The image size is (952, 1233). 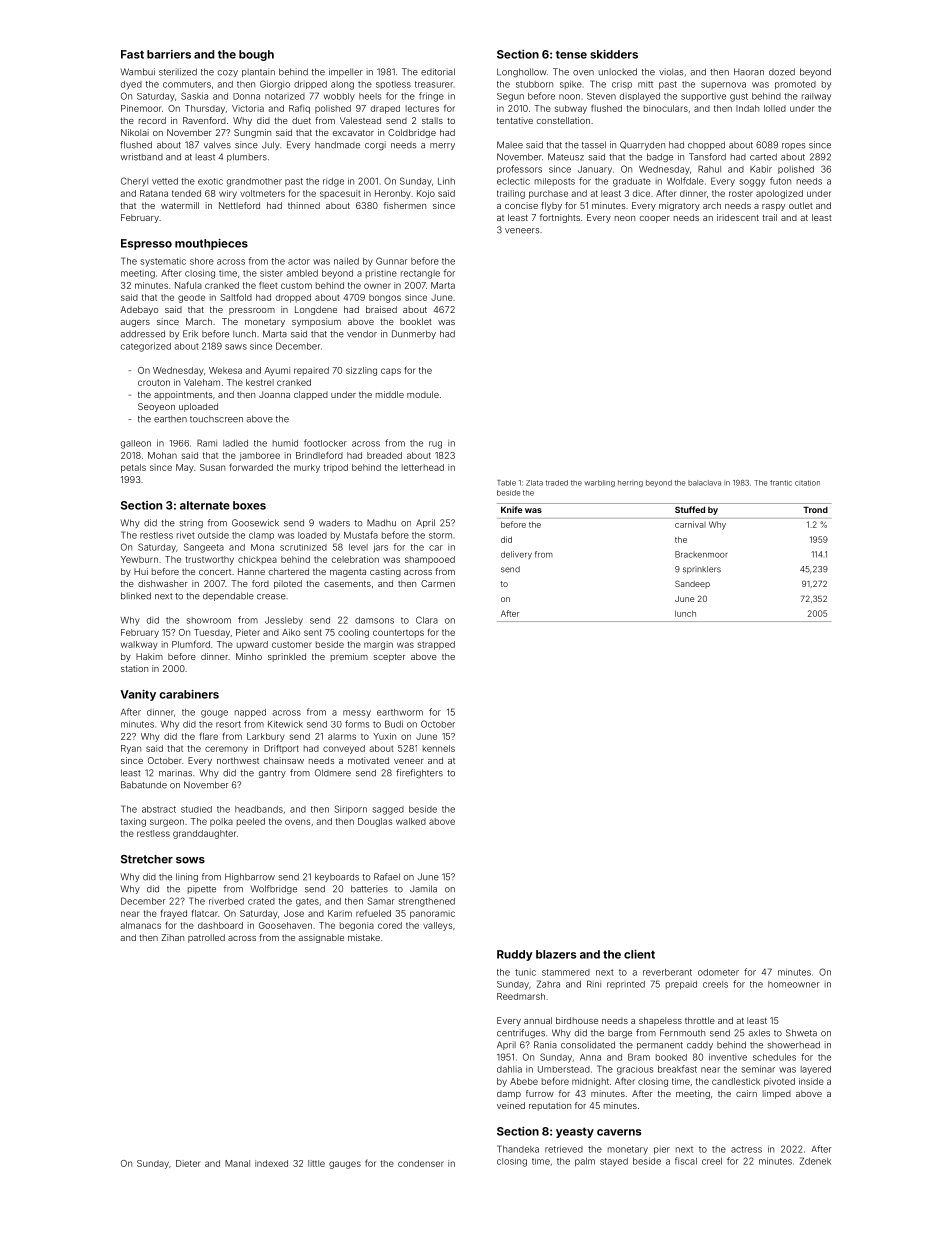 What do you see at coordinates (439, 748) in the screenshot?
I see `kennels` at bounding box center [439, 748].
